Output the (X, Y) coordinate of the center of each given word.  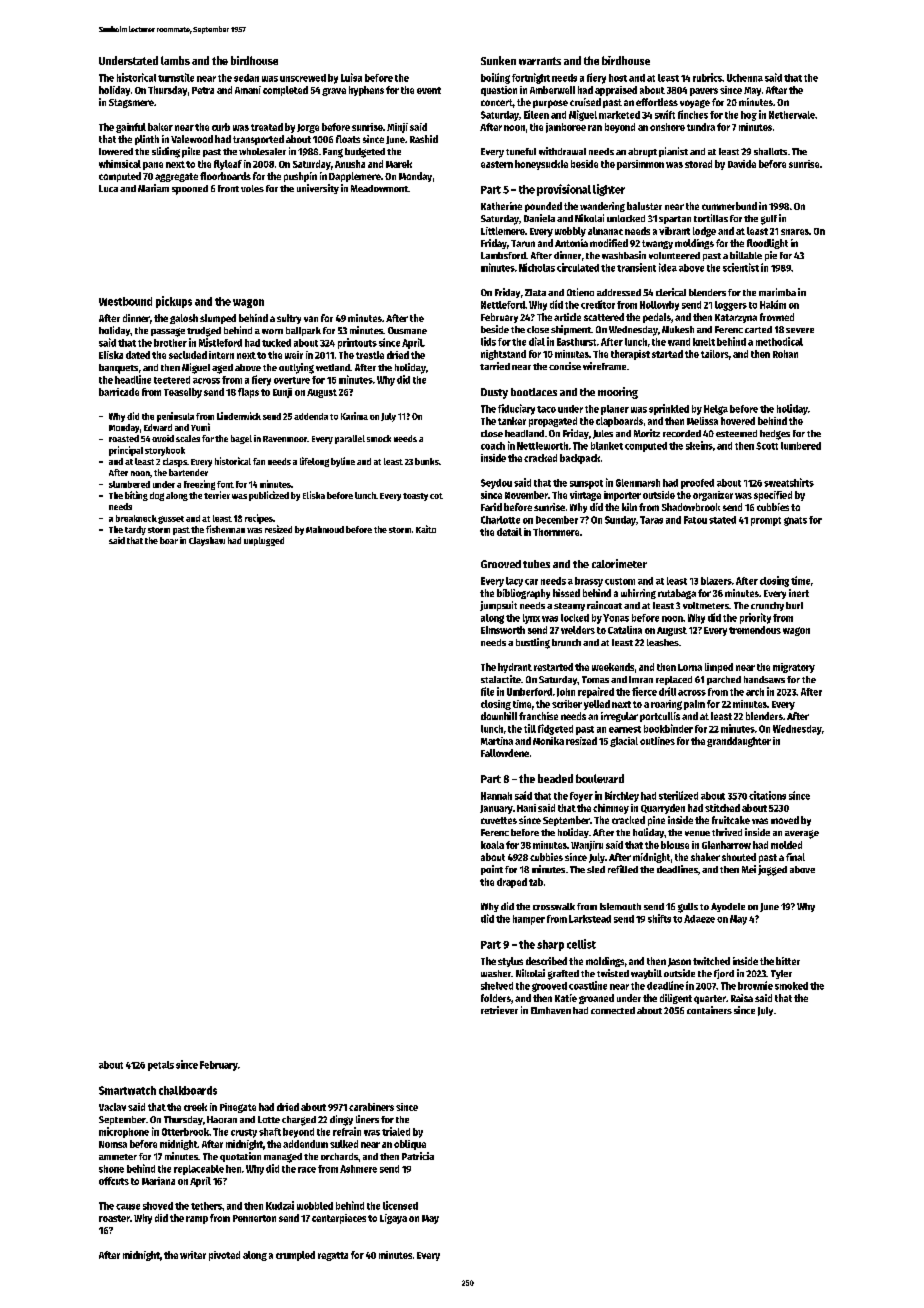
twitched (711, 961)
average (802, 834)
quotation (240, 1157)
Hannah (496, 796)
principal (126, 451)
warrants (540, 61)
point (492, 870)
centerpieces (339, 1219)
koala (492, 845)
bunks (427, 461)
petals (161, 1066)
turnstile (176, 77)
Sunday (620, 521)
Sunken (498, 60)
